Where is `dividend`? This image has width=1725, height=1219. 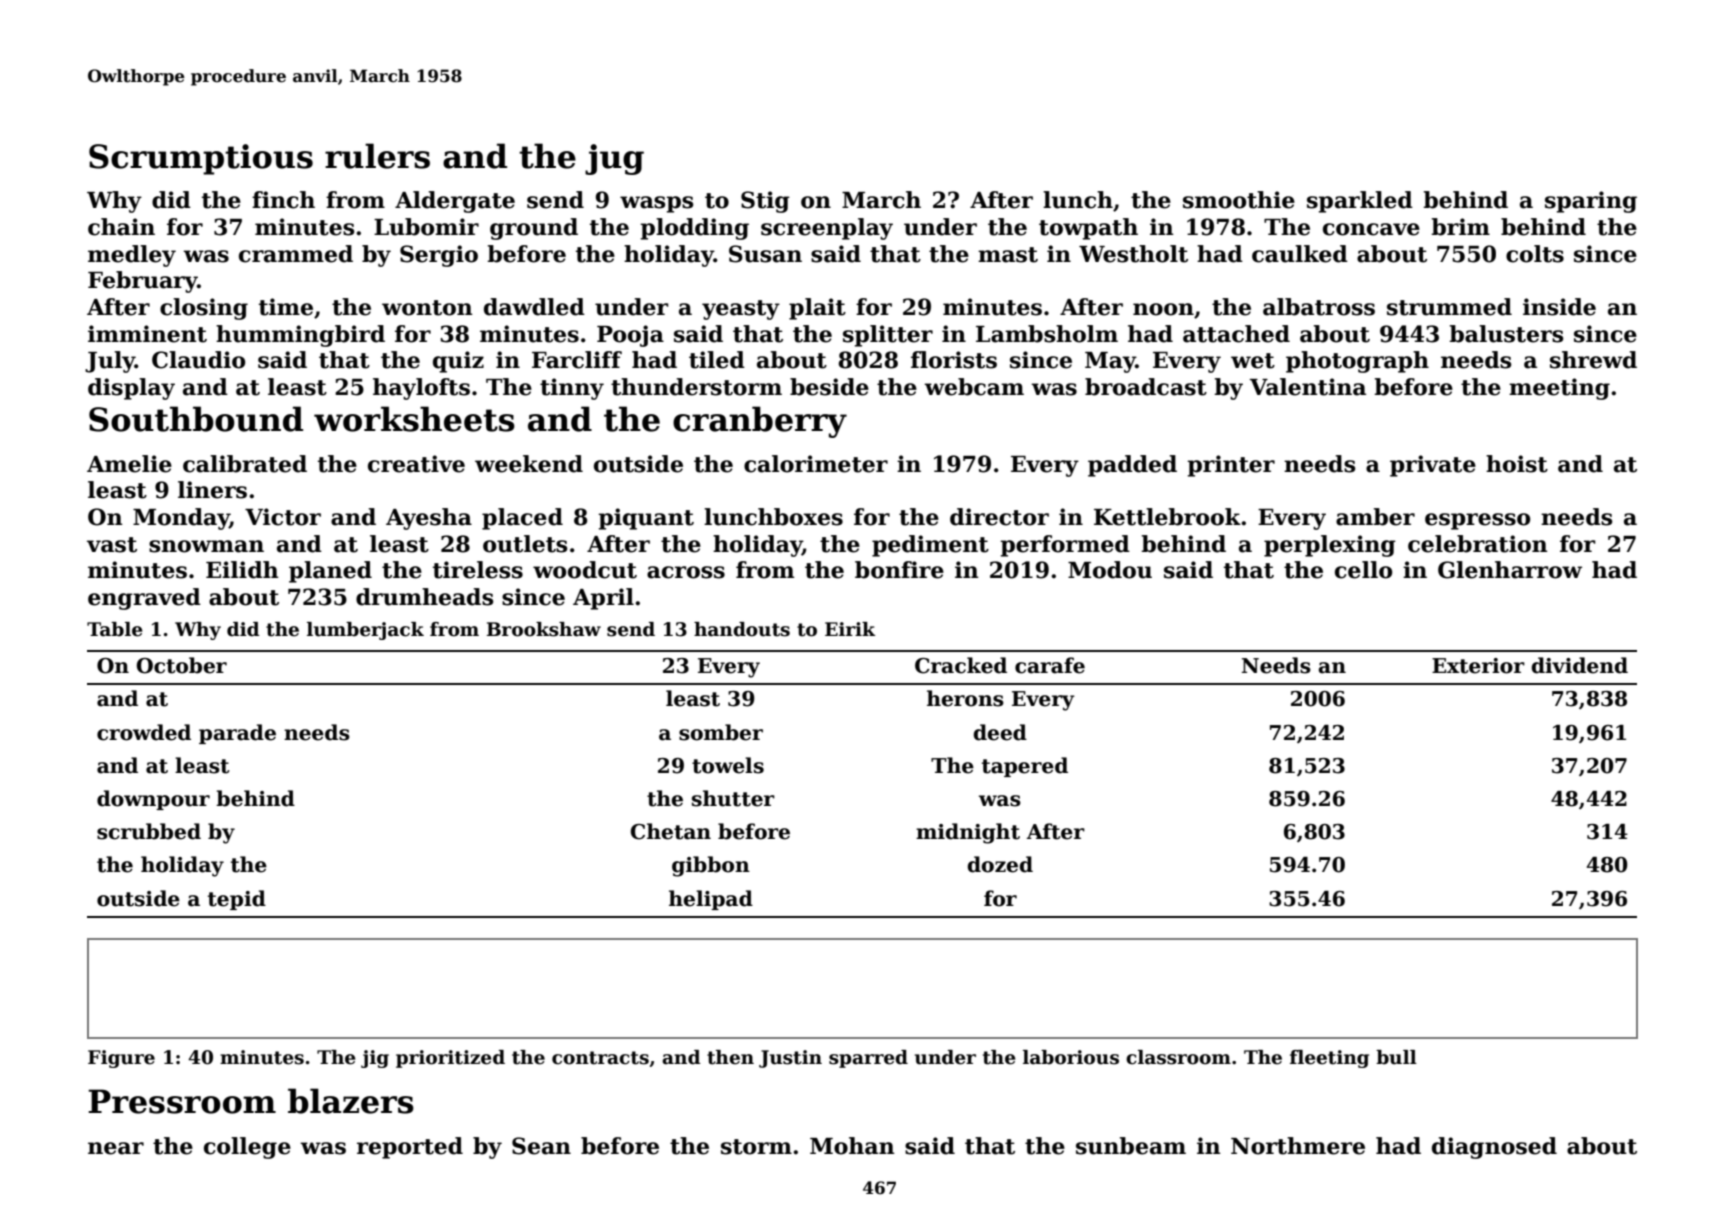 dividend is located at coordinates (1579, 665).
